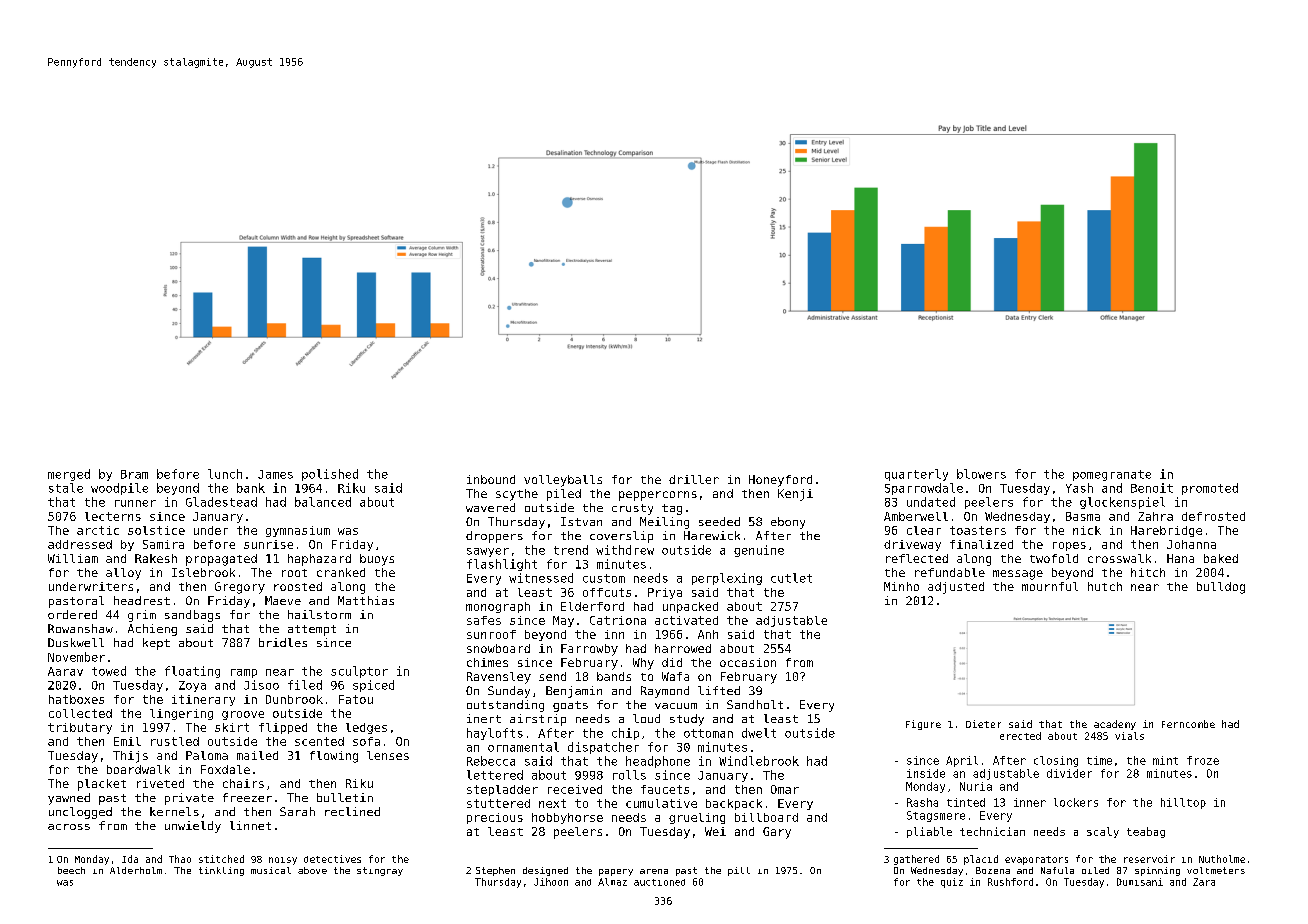 The image size is (1308, 924). Describe the element at coordinates (1069, 546) in the page. I see `ropes` at that location.
